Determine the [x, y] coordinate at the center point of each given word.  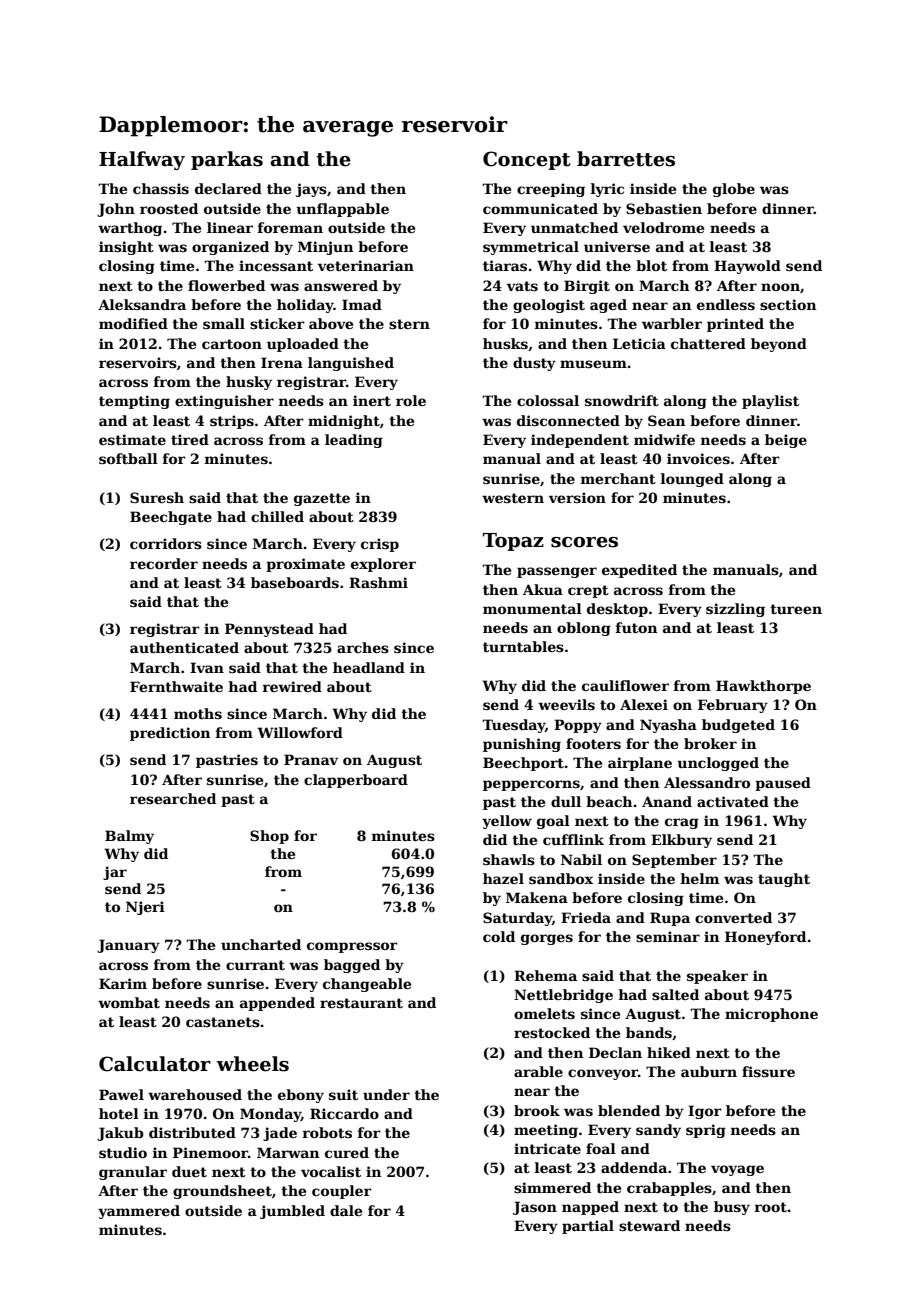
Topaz [513, 542]
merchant [618, 478]
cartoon [232, 344]
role [411, 400]
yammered [139, 1212]
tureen [796, 609]
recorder [164, 563]
